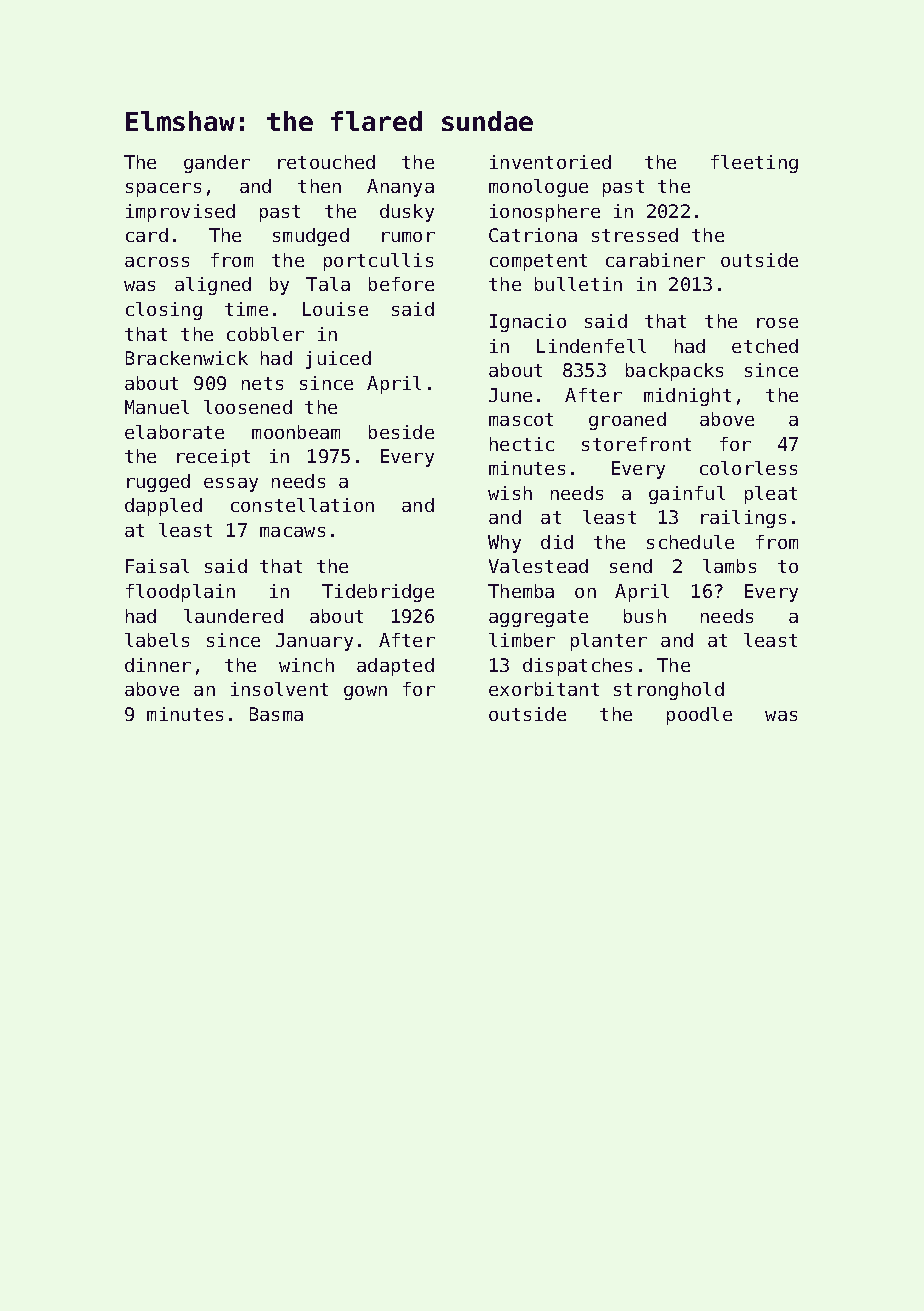  Describe the element at coordinates (631, 566) in the screenshot. I see `send` at that location.
